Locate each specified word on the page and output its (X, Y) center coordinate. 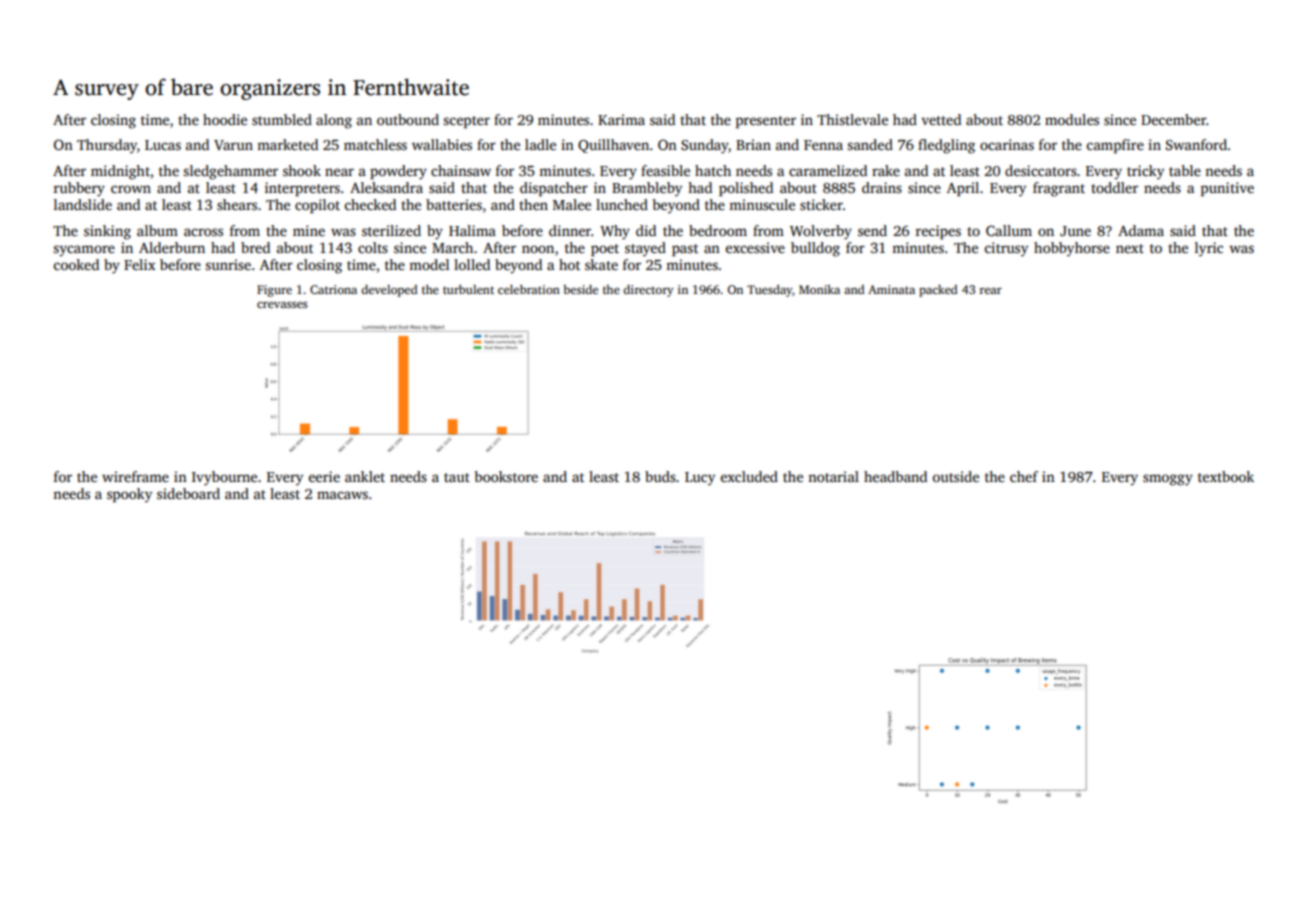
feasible (665, 170)
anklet (365, 476)
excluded (749, 476)
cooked (76, 264)
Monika (819, 289)
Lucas (163, 145)
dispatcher (554, 189)
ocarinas (1007, 144)
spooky (129, 495)
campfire (1115, 146)
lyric (1209, 249)
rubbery (79, 189)
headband (895, 476)
